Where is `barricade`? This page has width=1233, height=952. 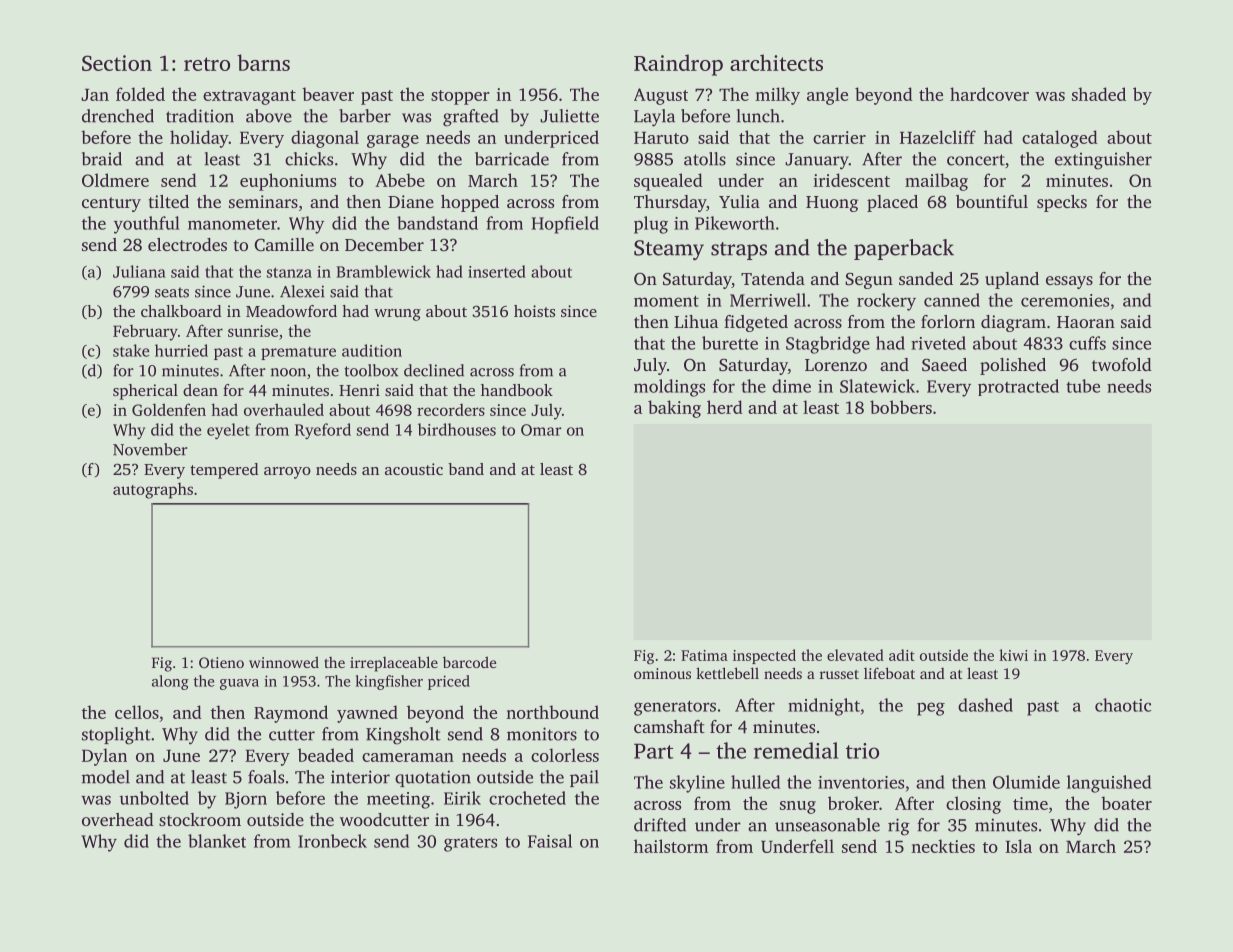 barricade is located at coordinates (512, 159).
